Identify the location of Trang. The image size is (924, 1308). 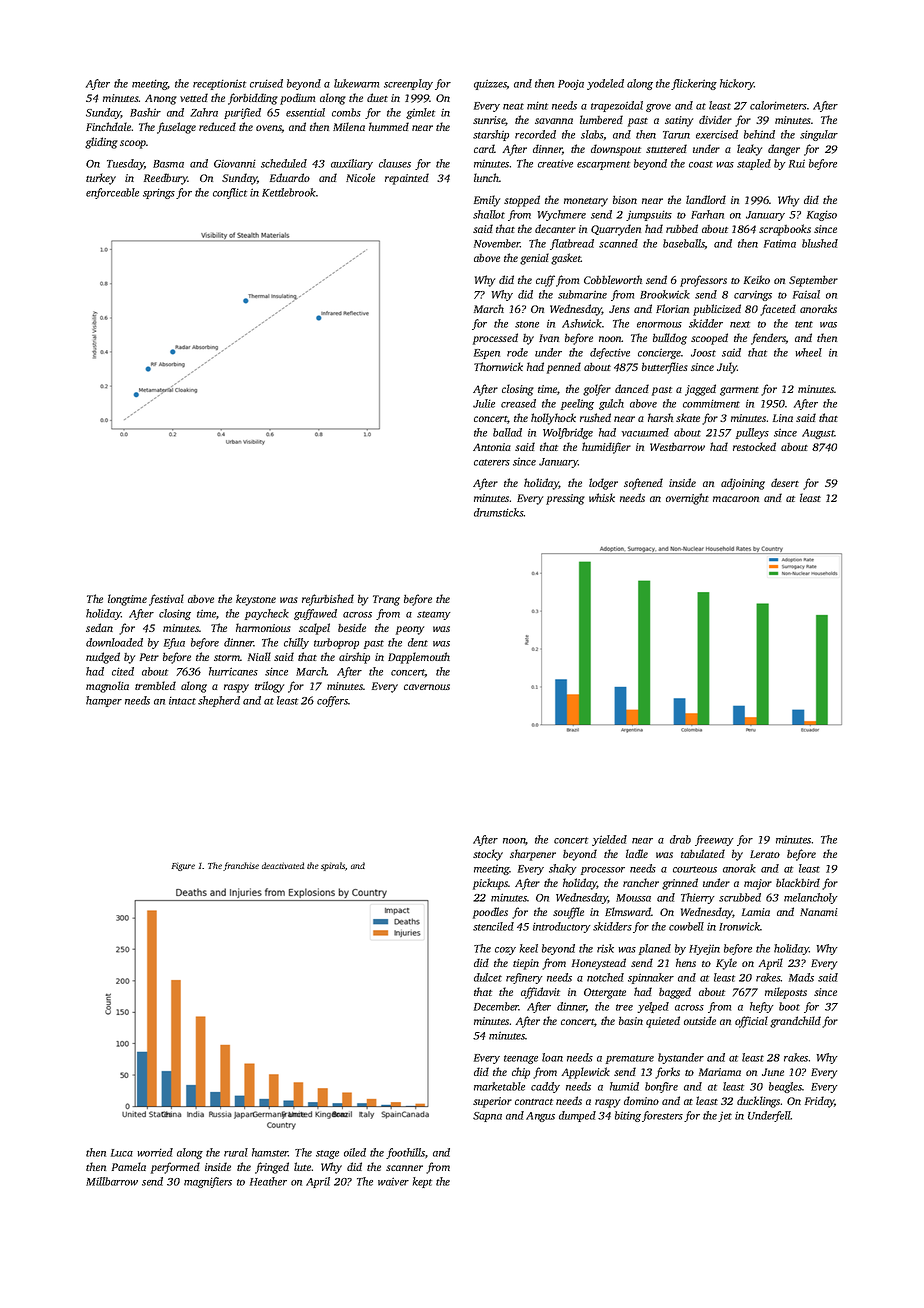
(386, 600).
